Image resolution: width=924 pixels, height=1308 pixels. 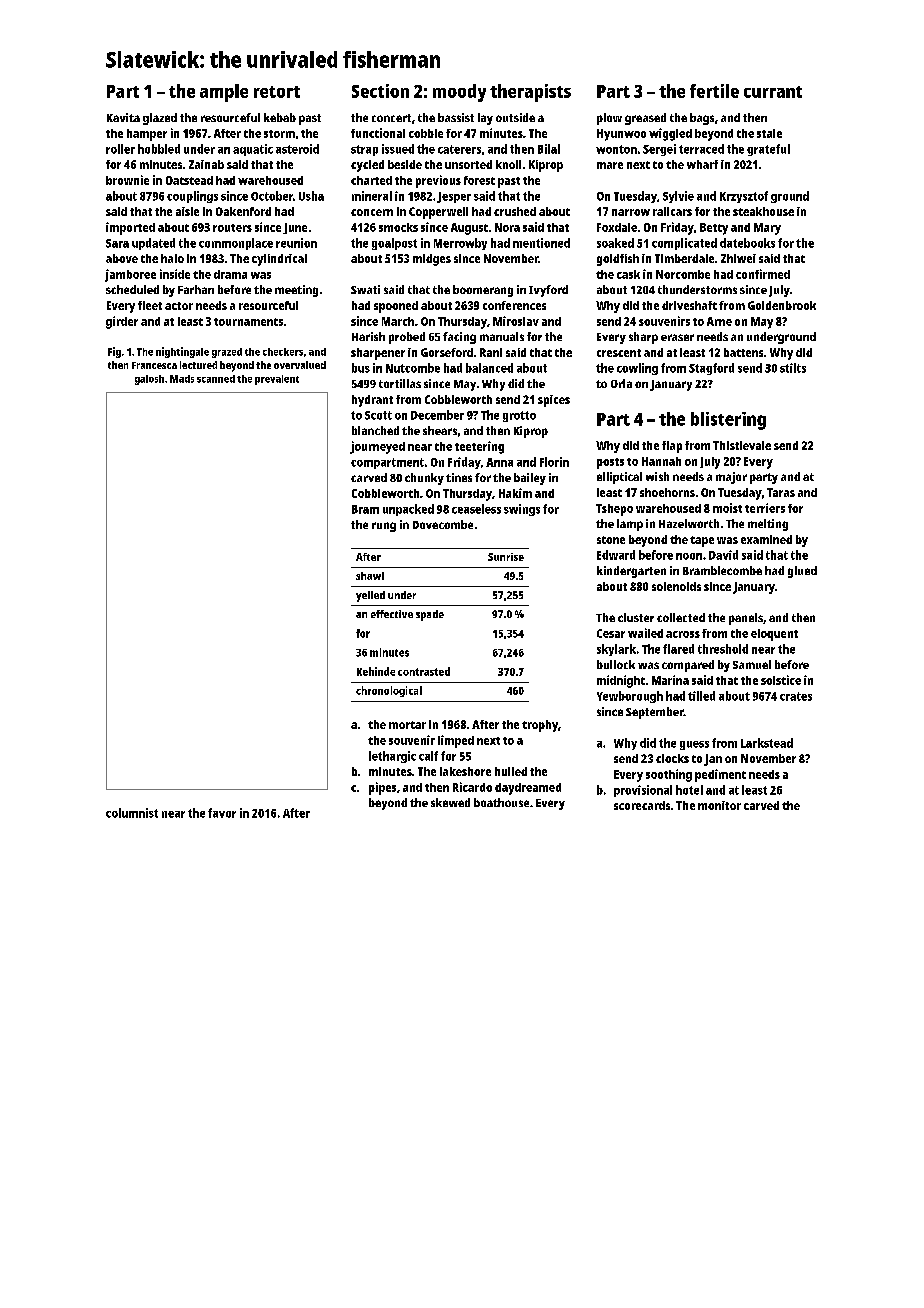 What do you see at coordinates (392, 757) in the screenshot?
I see `lethargic` at bounding box center [392, 757].
